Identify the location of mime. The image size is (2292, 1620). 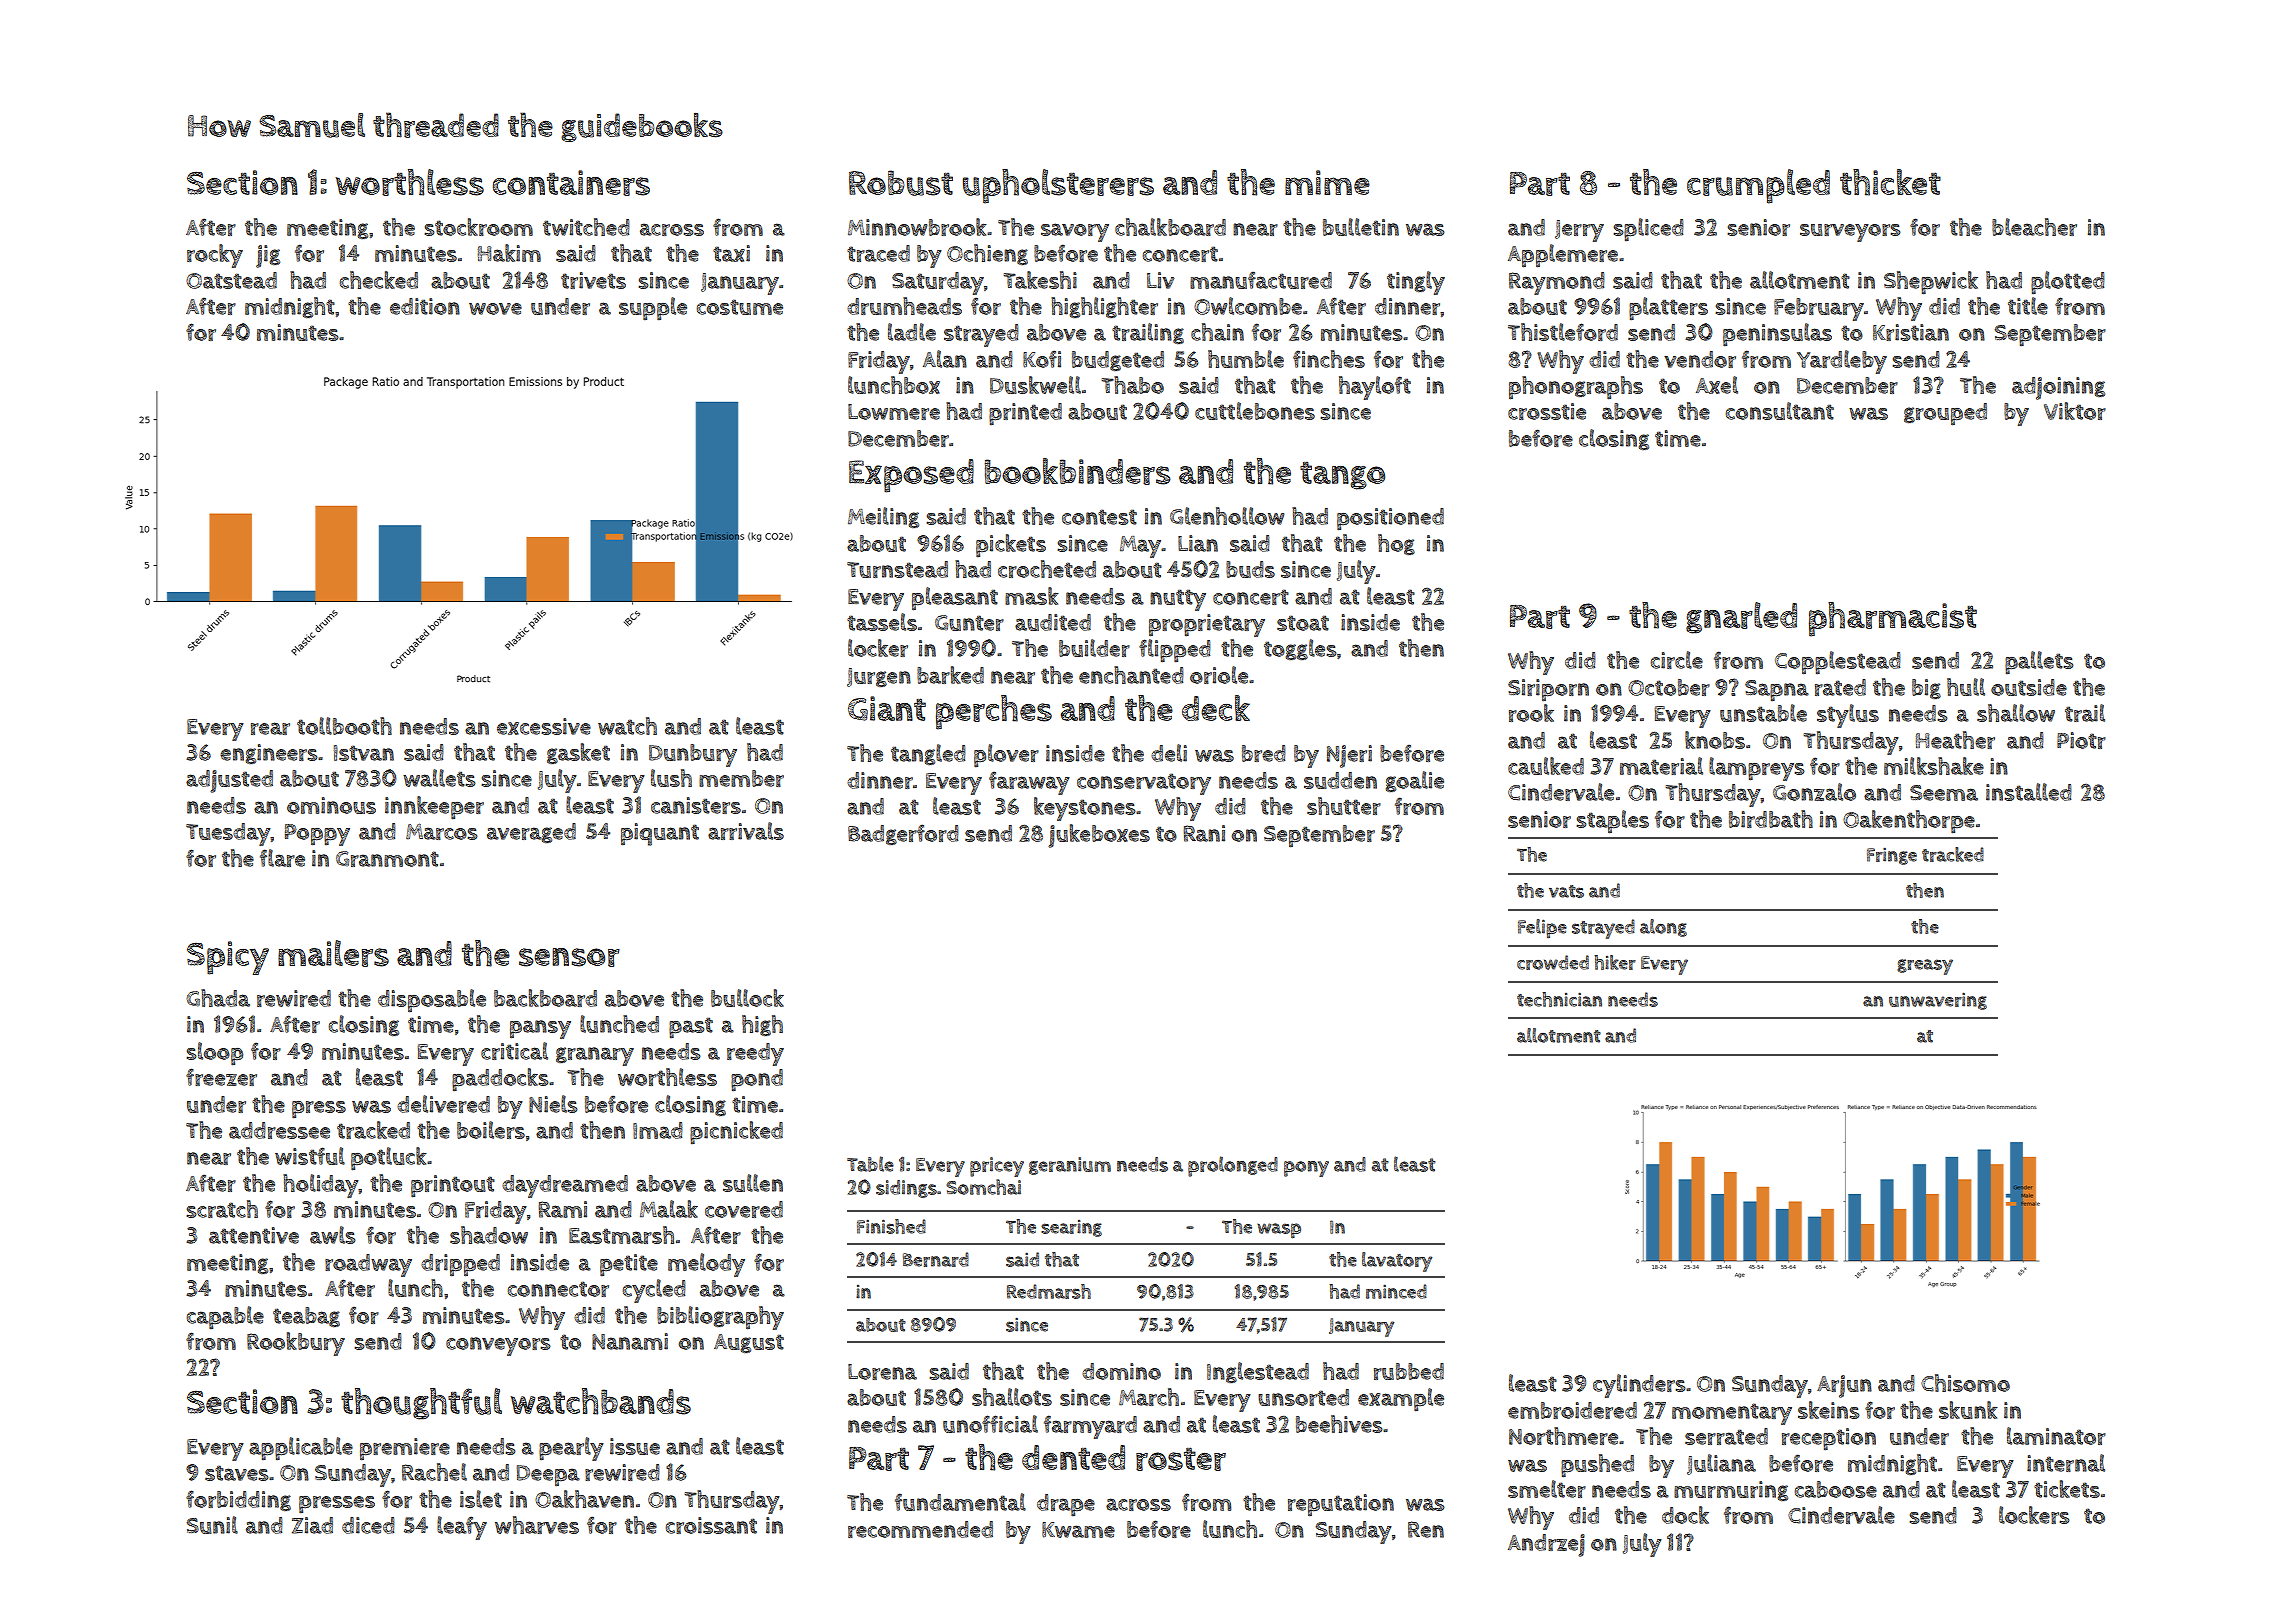
(1327, 182).
